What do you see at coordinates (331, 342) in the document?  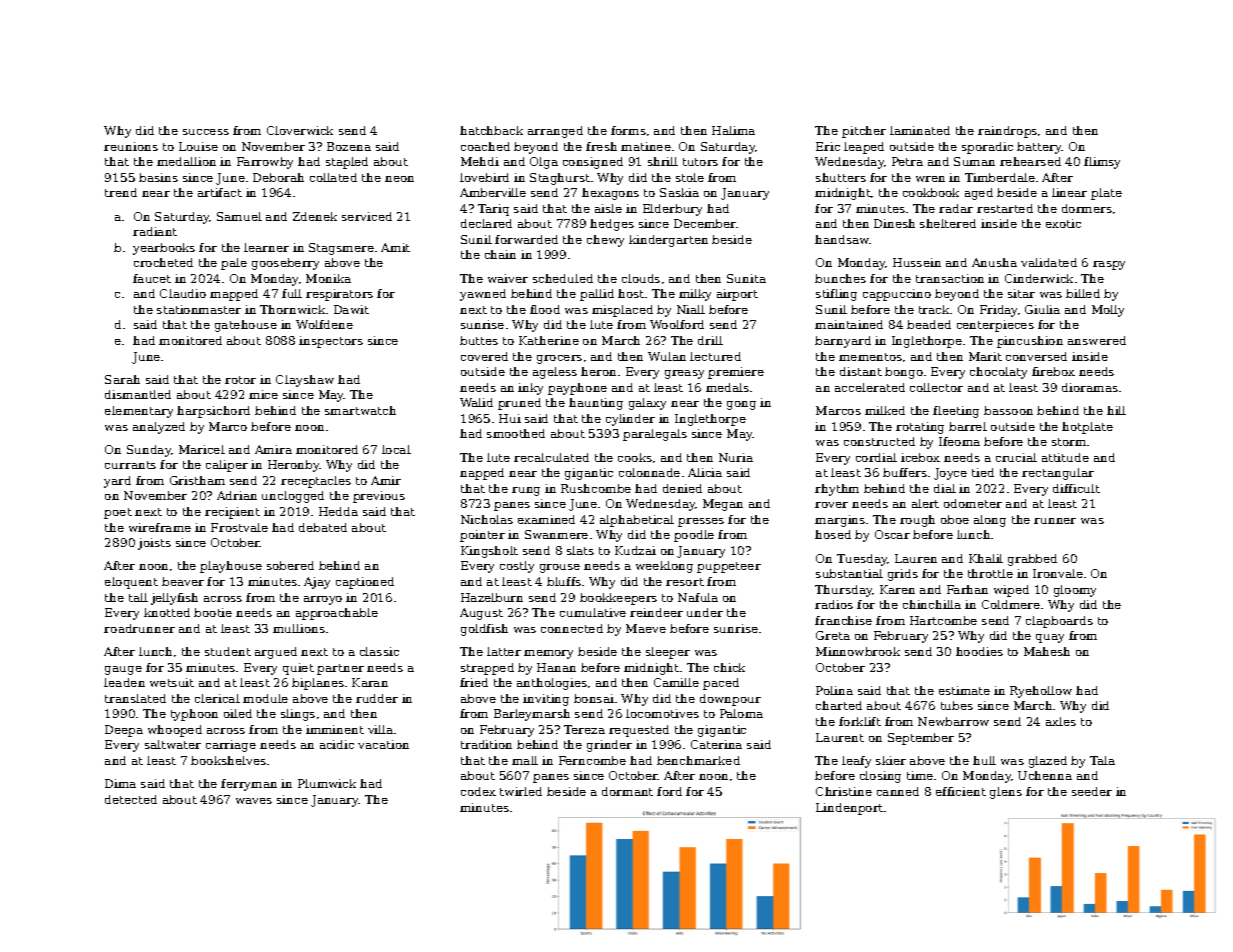 I see `inspectors` at bounding box center [331, 342].
